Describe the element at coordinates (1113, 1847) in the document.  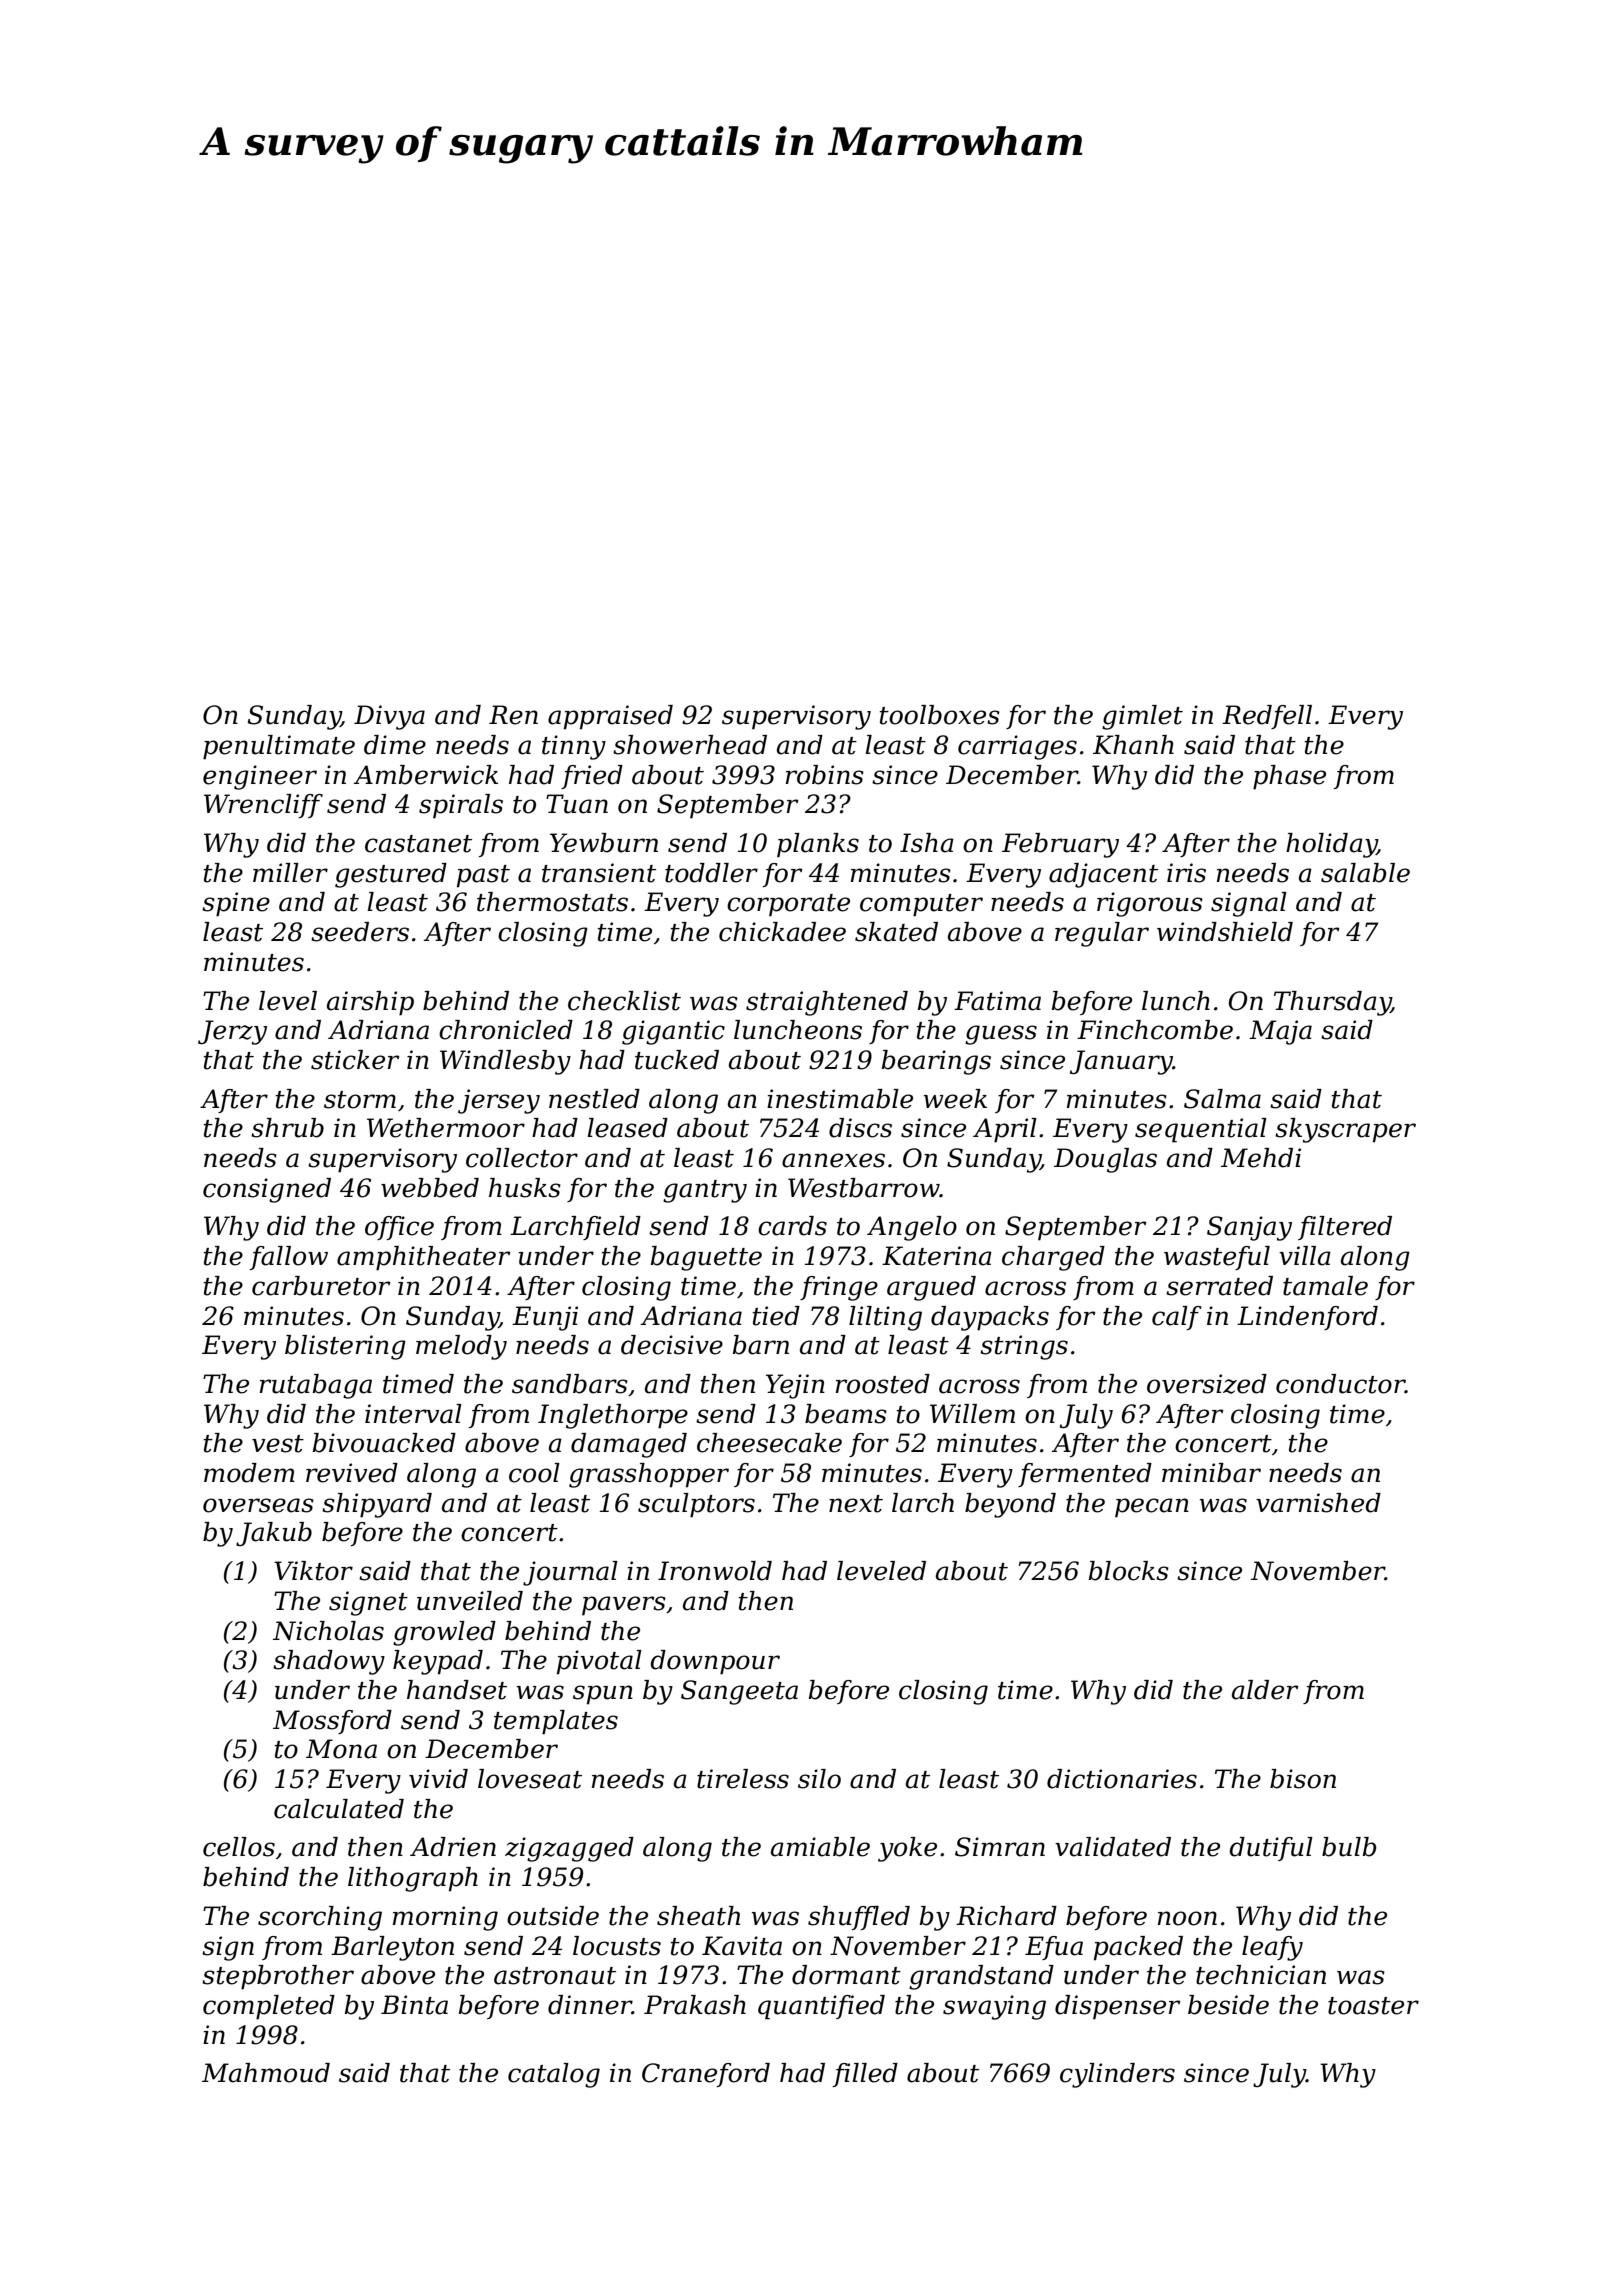
I see `validated` at that location.
